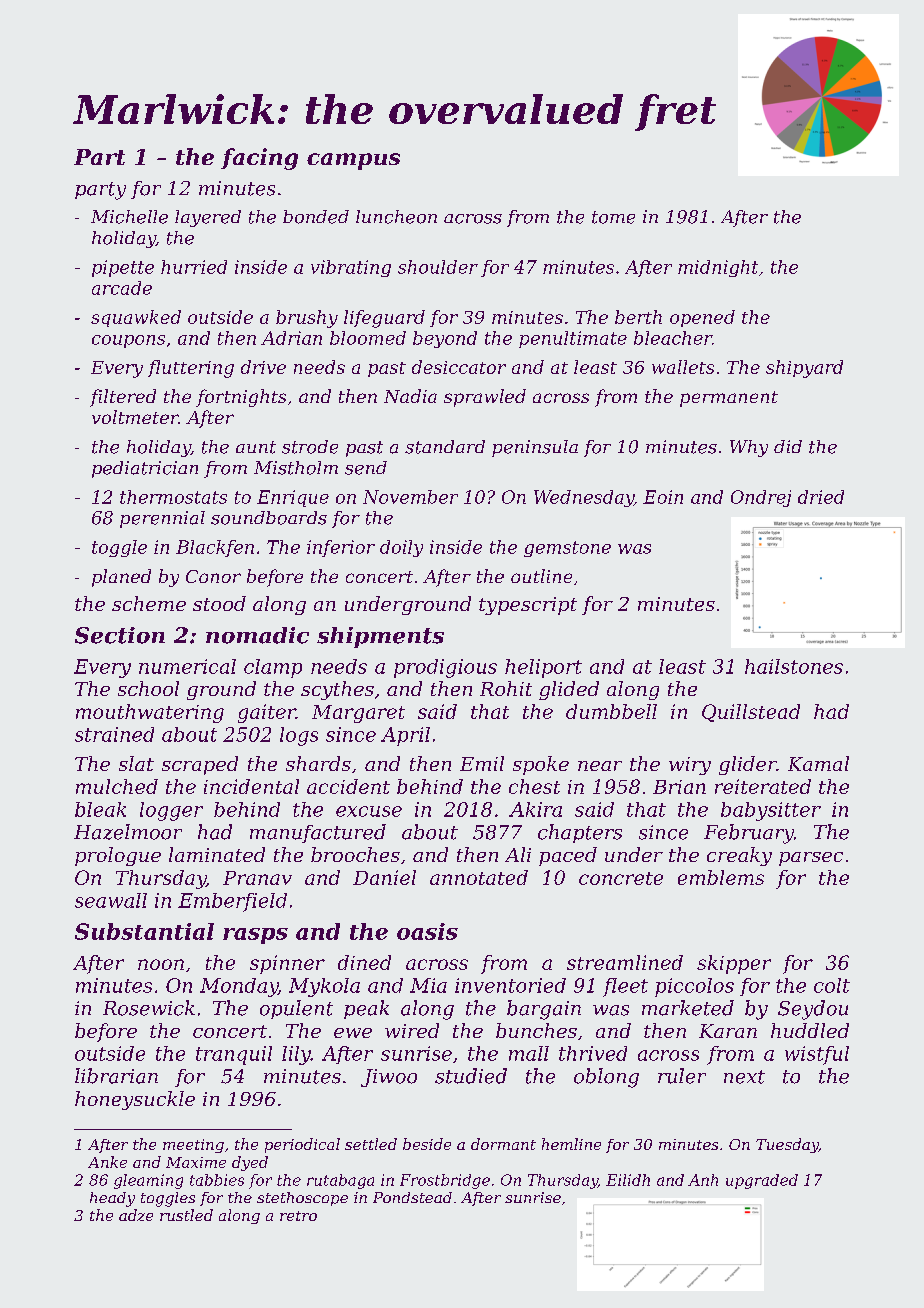 The height and width of the document is (1308, 924). Describe the element at coordinates (213, 576) in the document. I see `Conor` at that location.
